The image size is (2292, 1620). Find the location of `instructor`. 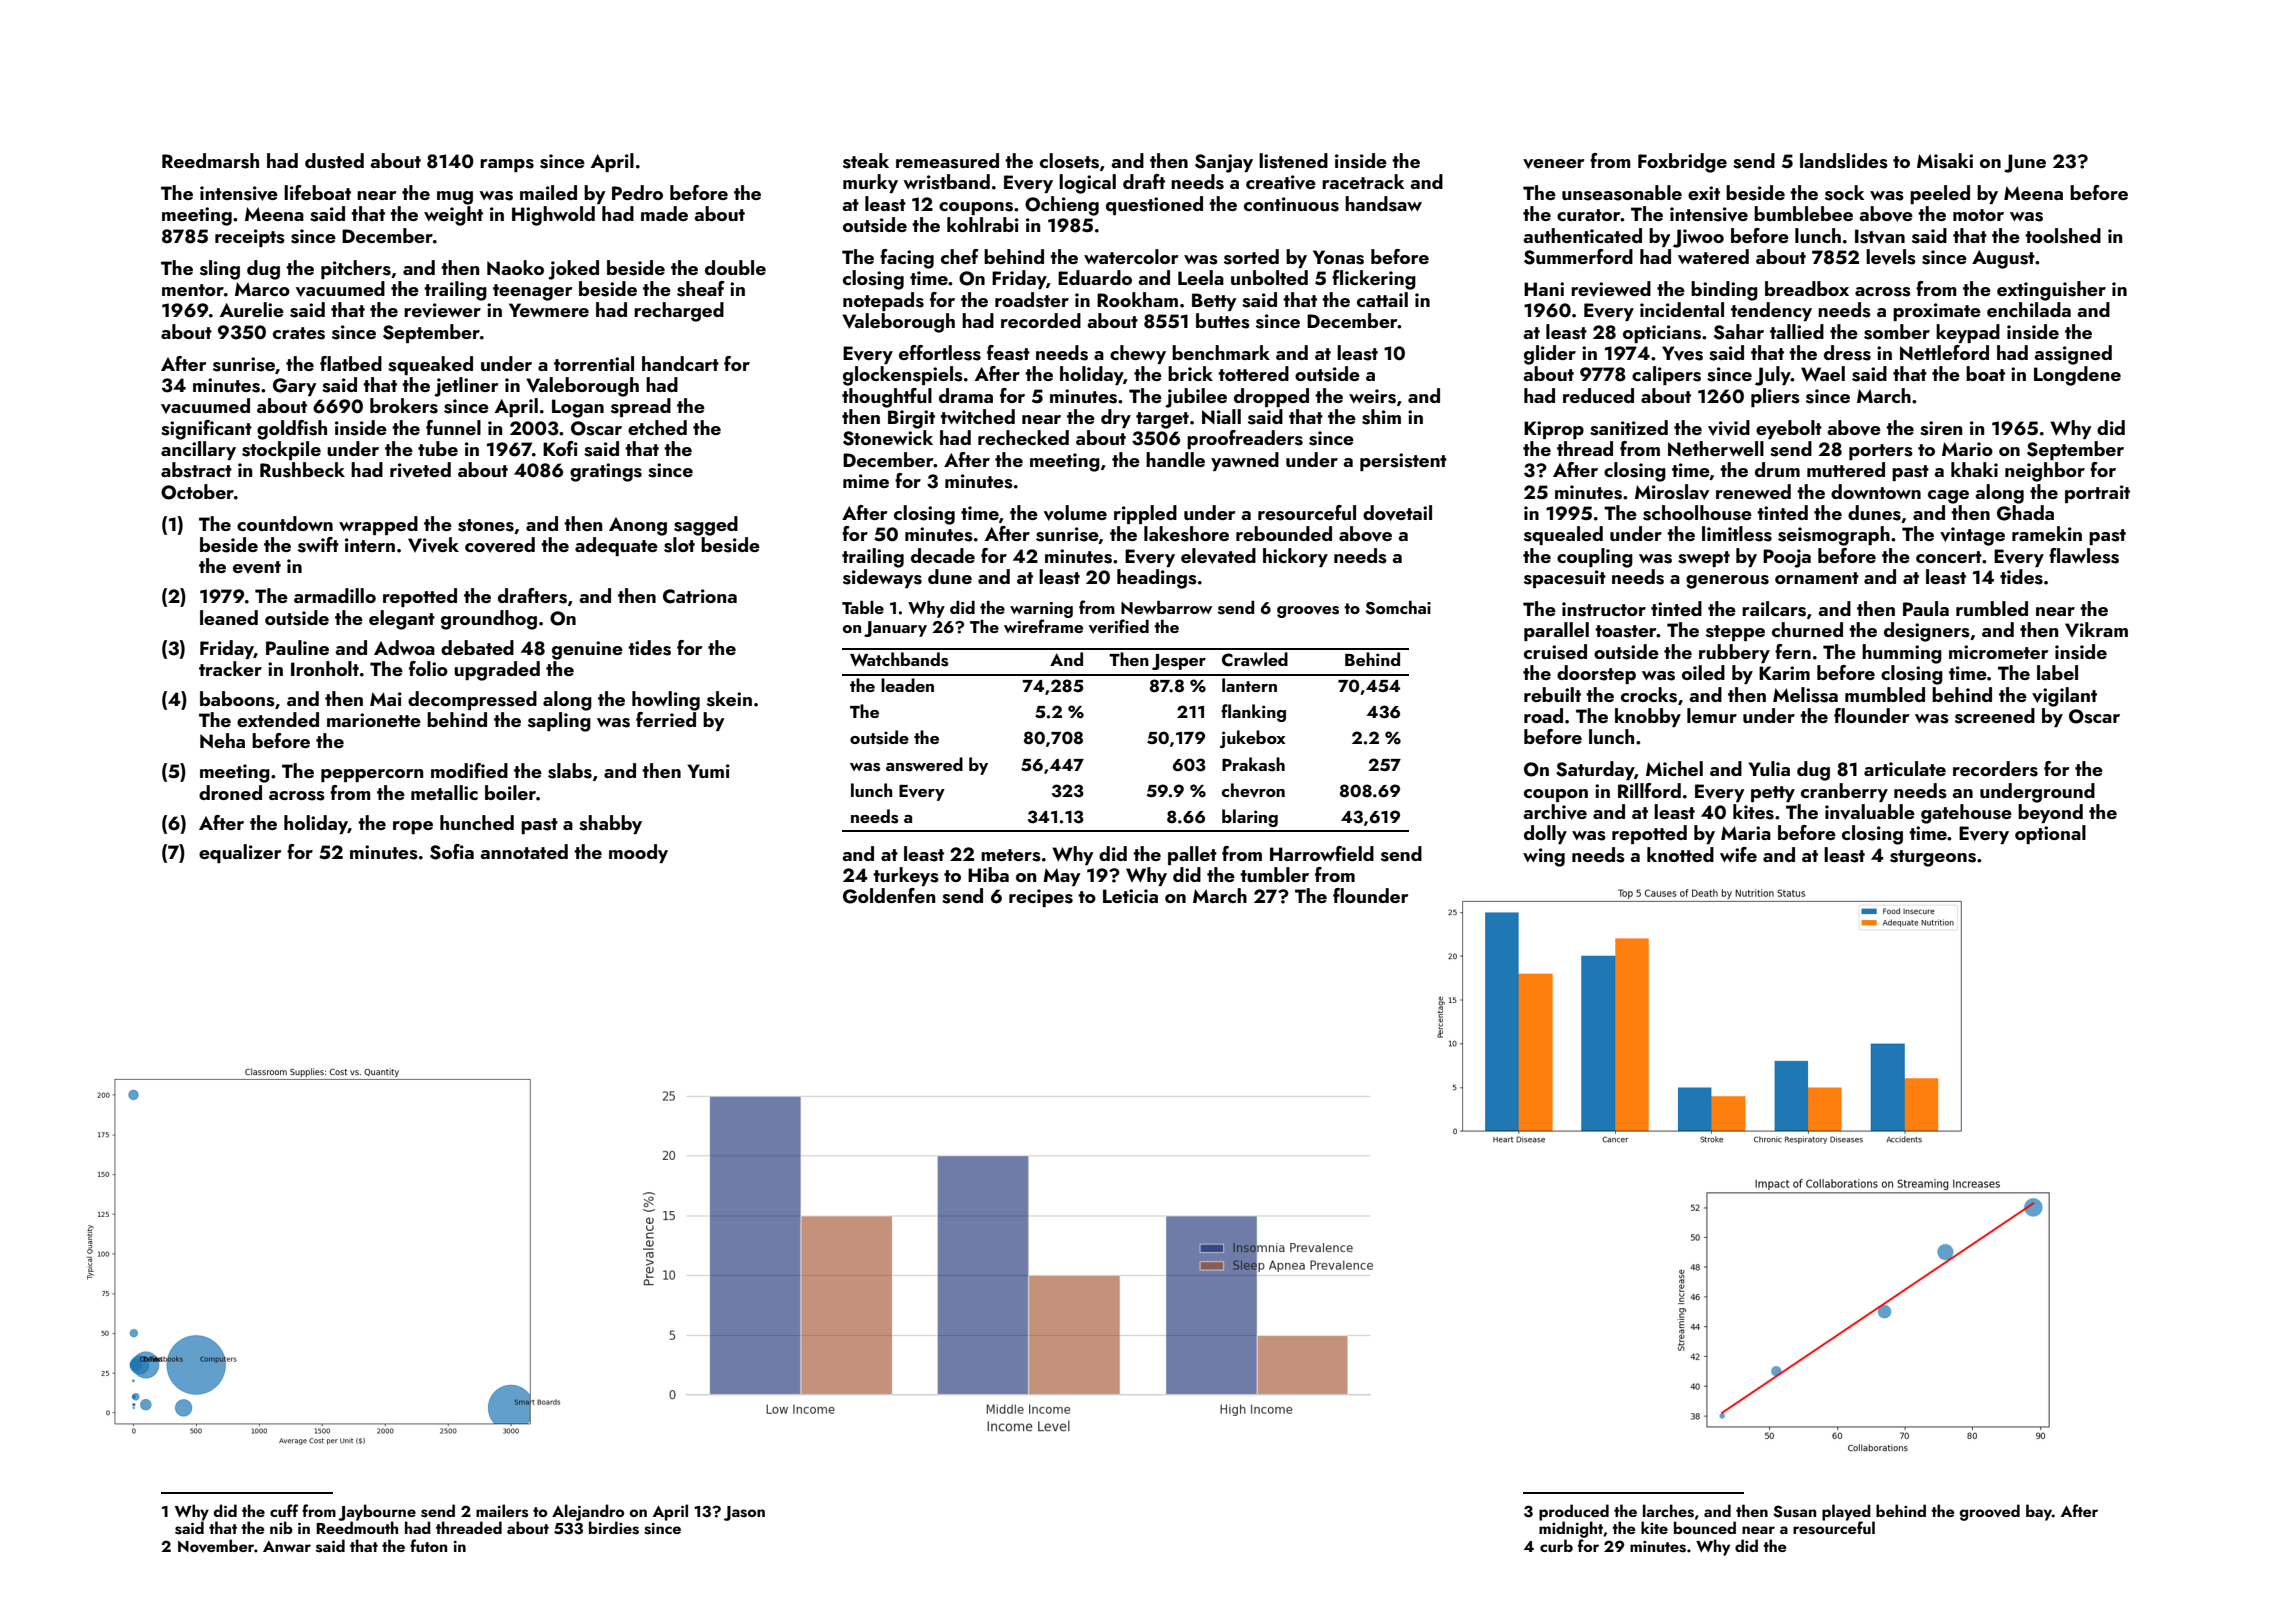

instructor is located at coordinates (1604, 609).
